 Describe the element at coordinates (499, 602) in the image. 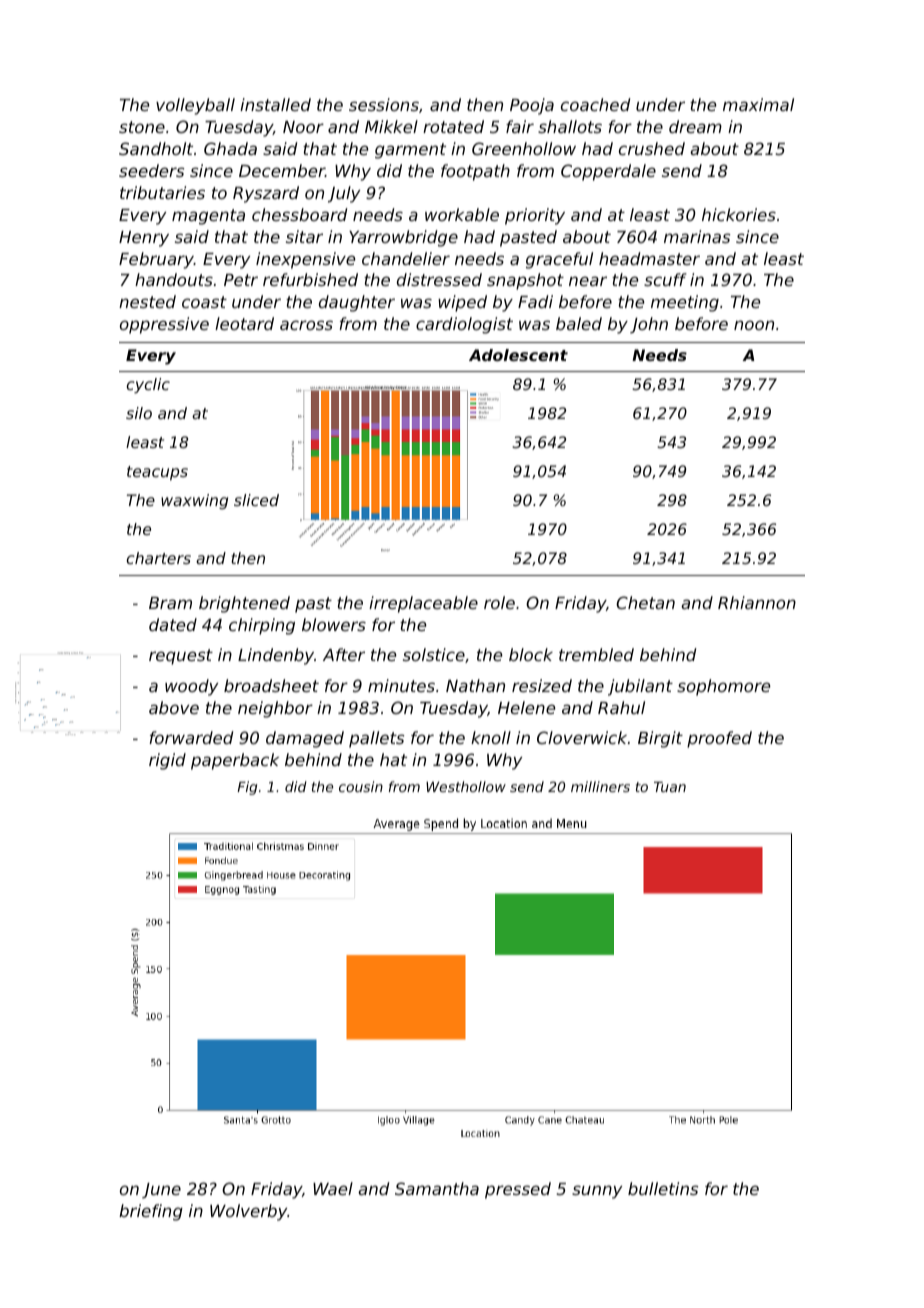

I see `role` at that location.
